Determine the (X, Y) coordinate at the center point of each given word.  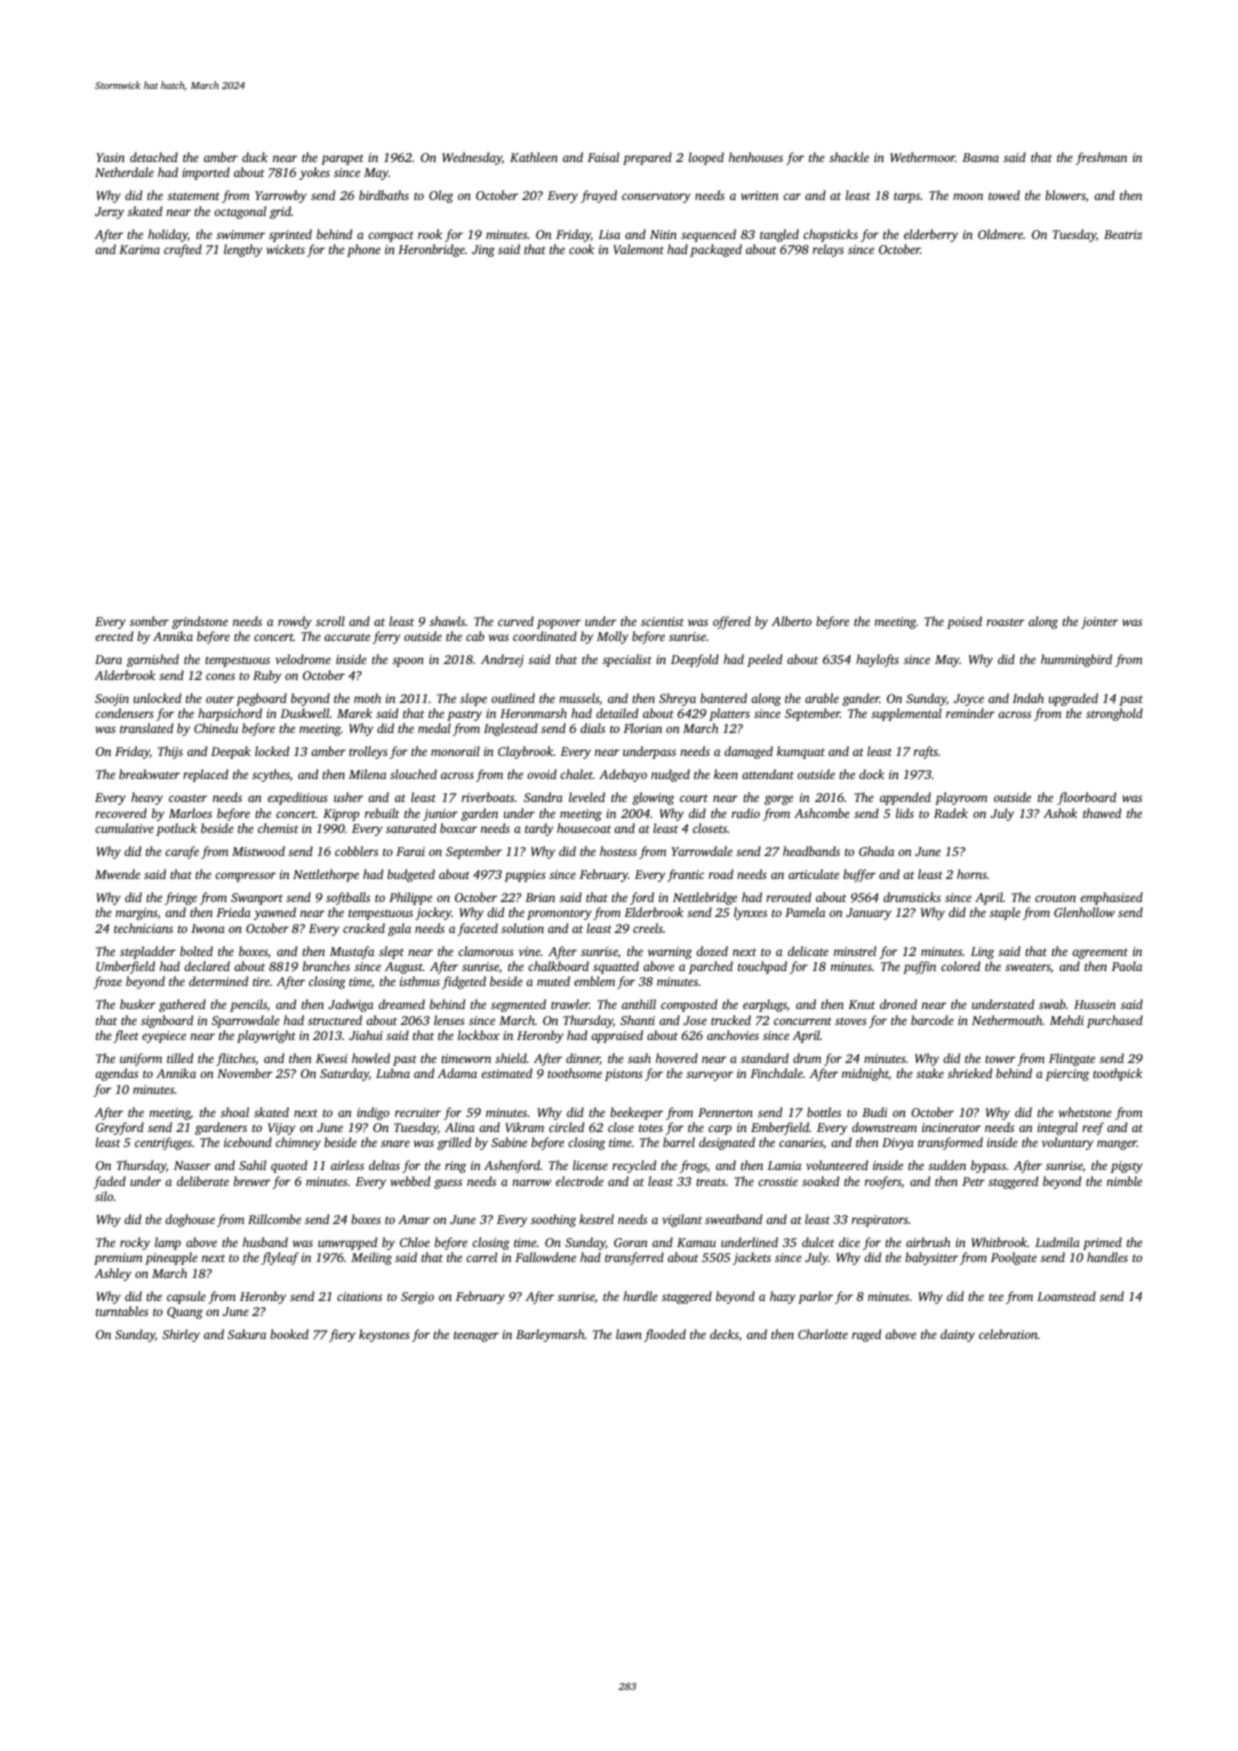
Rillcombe (274, 1219)
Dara (108, 659)
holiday (168, 235)
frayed (599, 196)
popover (559, 624)
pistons (624, 1075)
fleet (126, 1036)
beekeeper (636, 1113)
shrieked (970, 1073)
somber (149, 621)
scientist (662, 621)
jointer (1099, 623)
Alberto (792, 621)
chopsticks (830, 235)
